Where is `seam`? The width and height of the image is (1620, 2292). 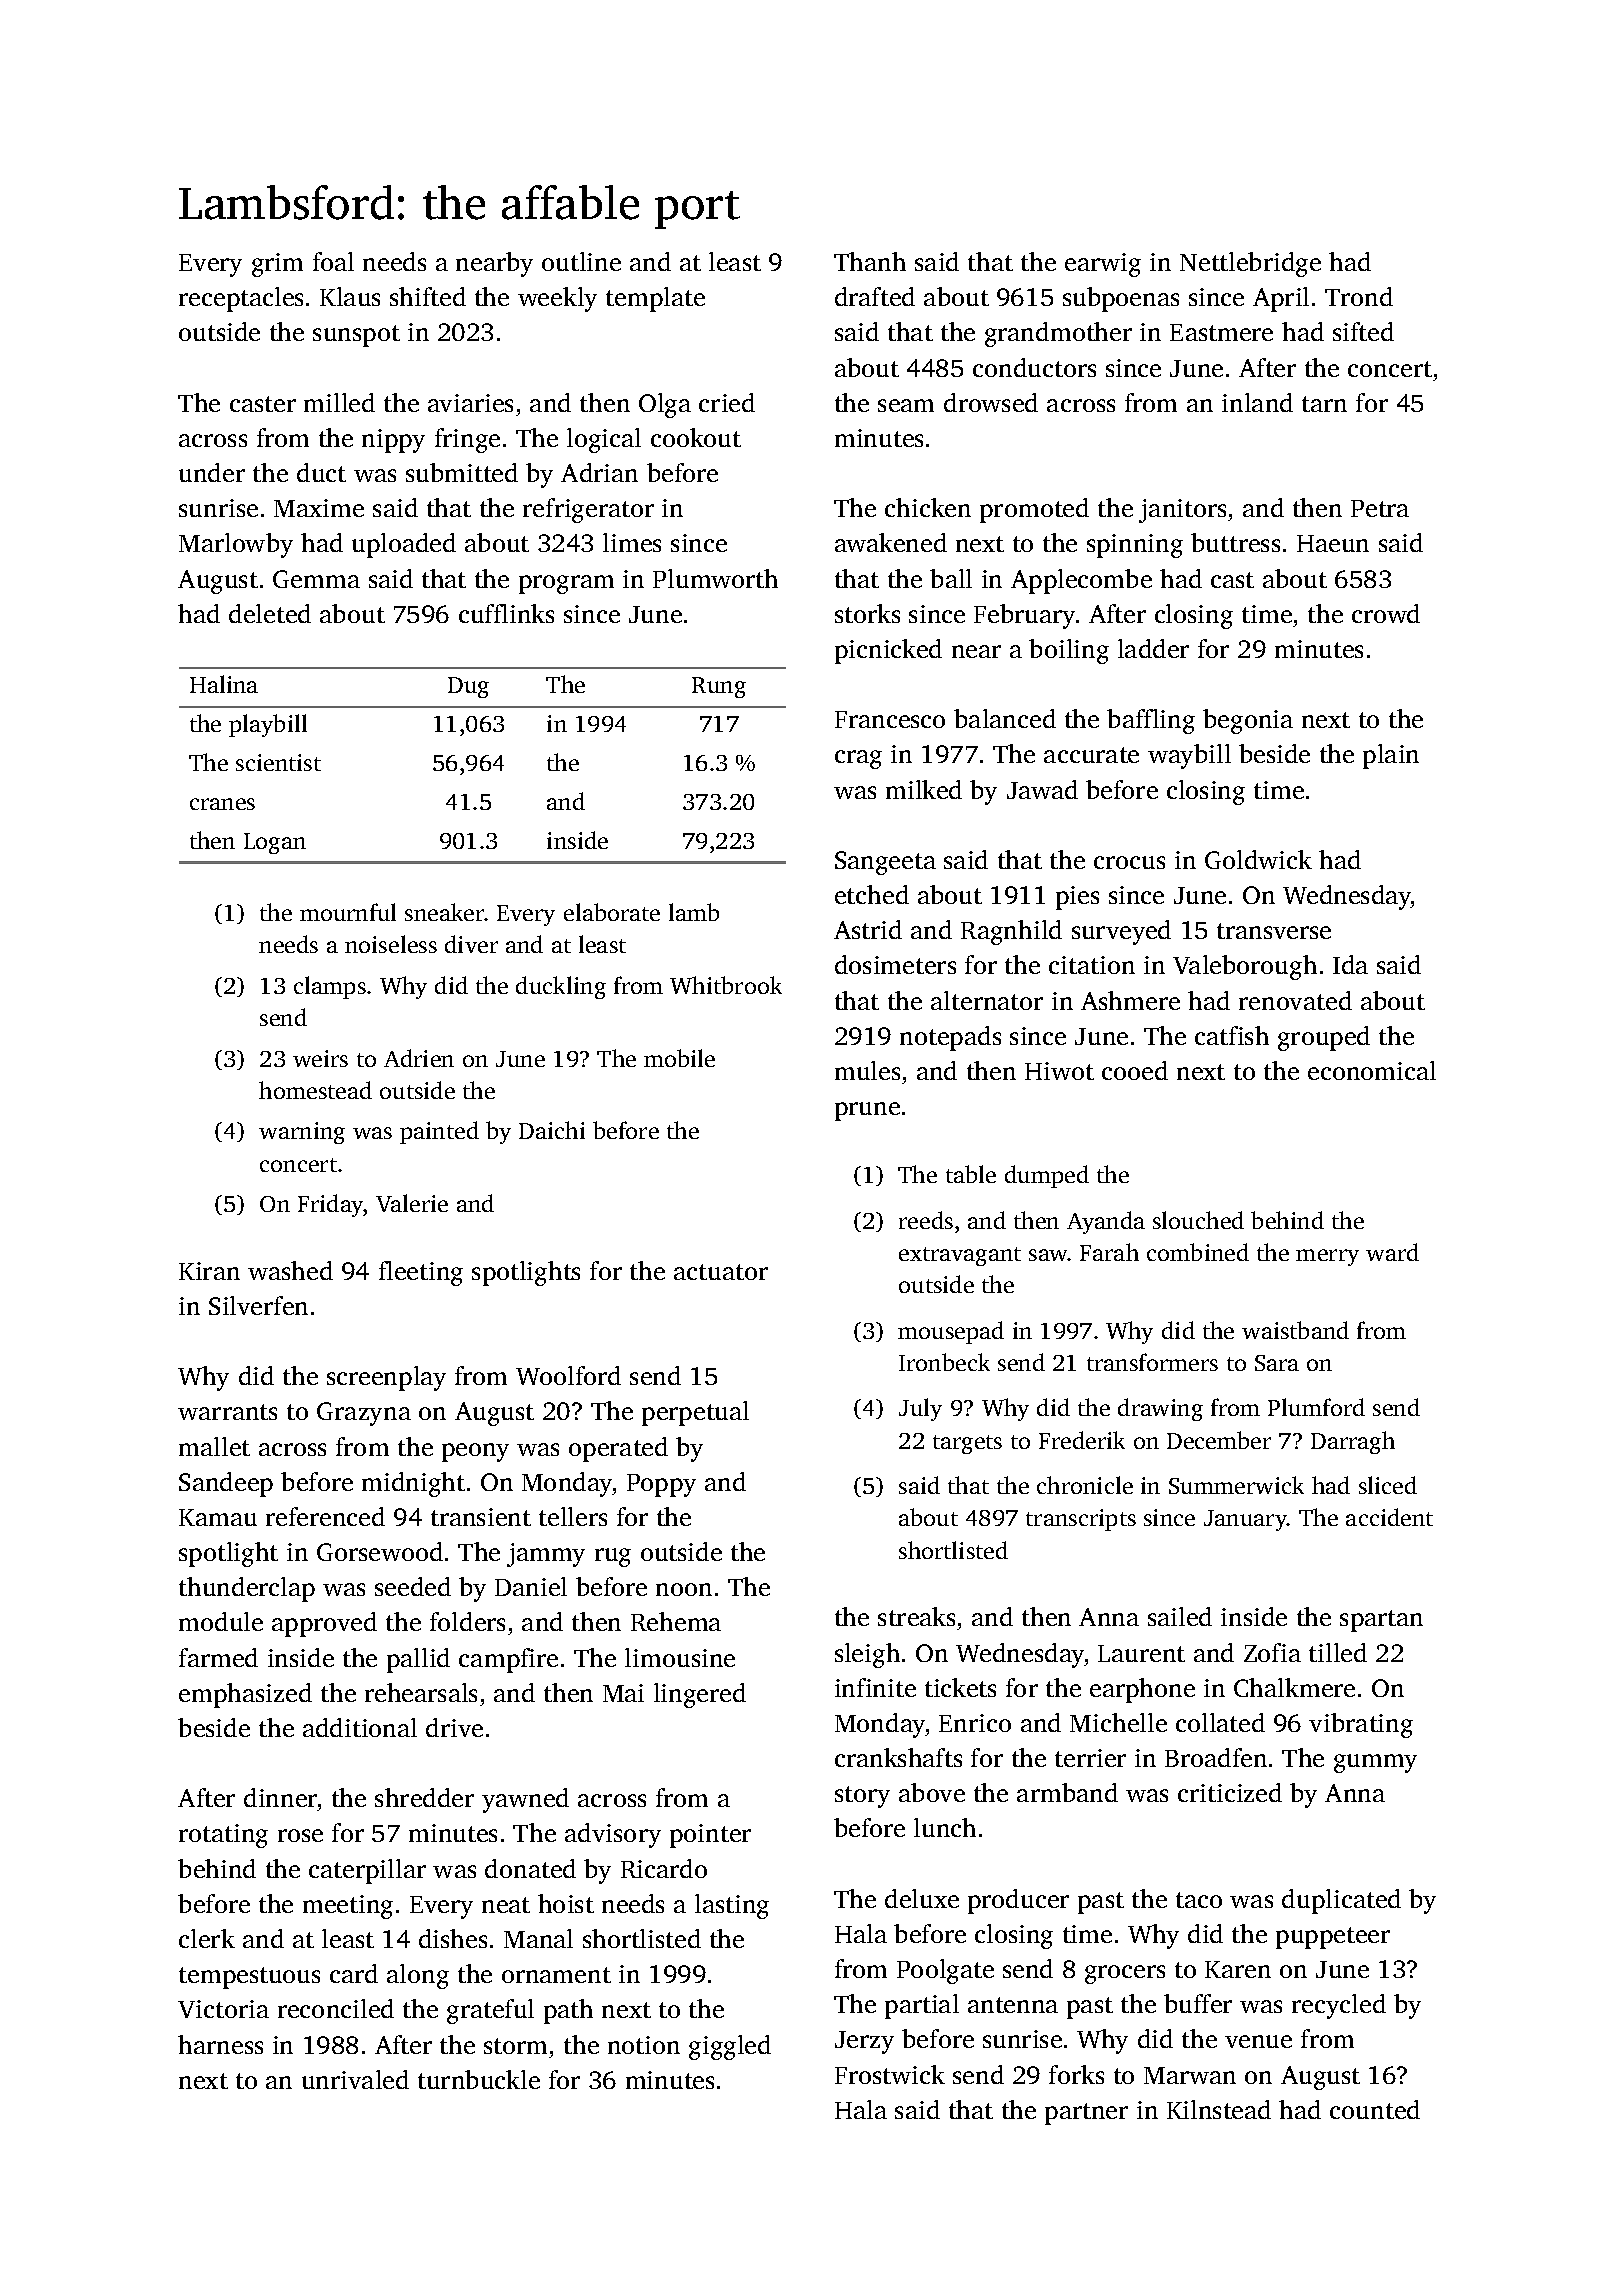 seam is located at coordinates (906, 405).
